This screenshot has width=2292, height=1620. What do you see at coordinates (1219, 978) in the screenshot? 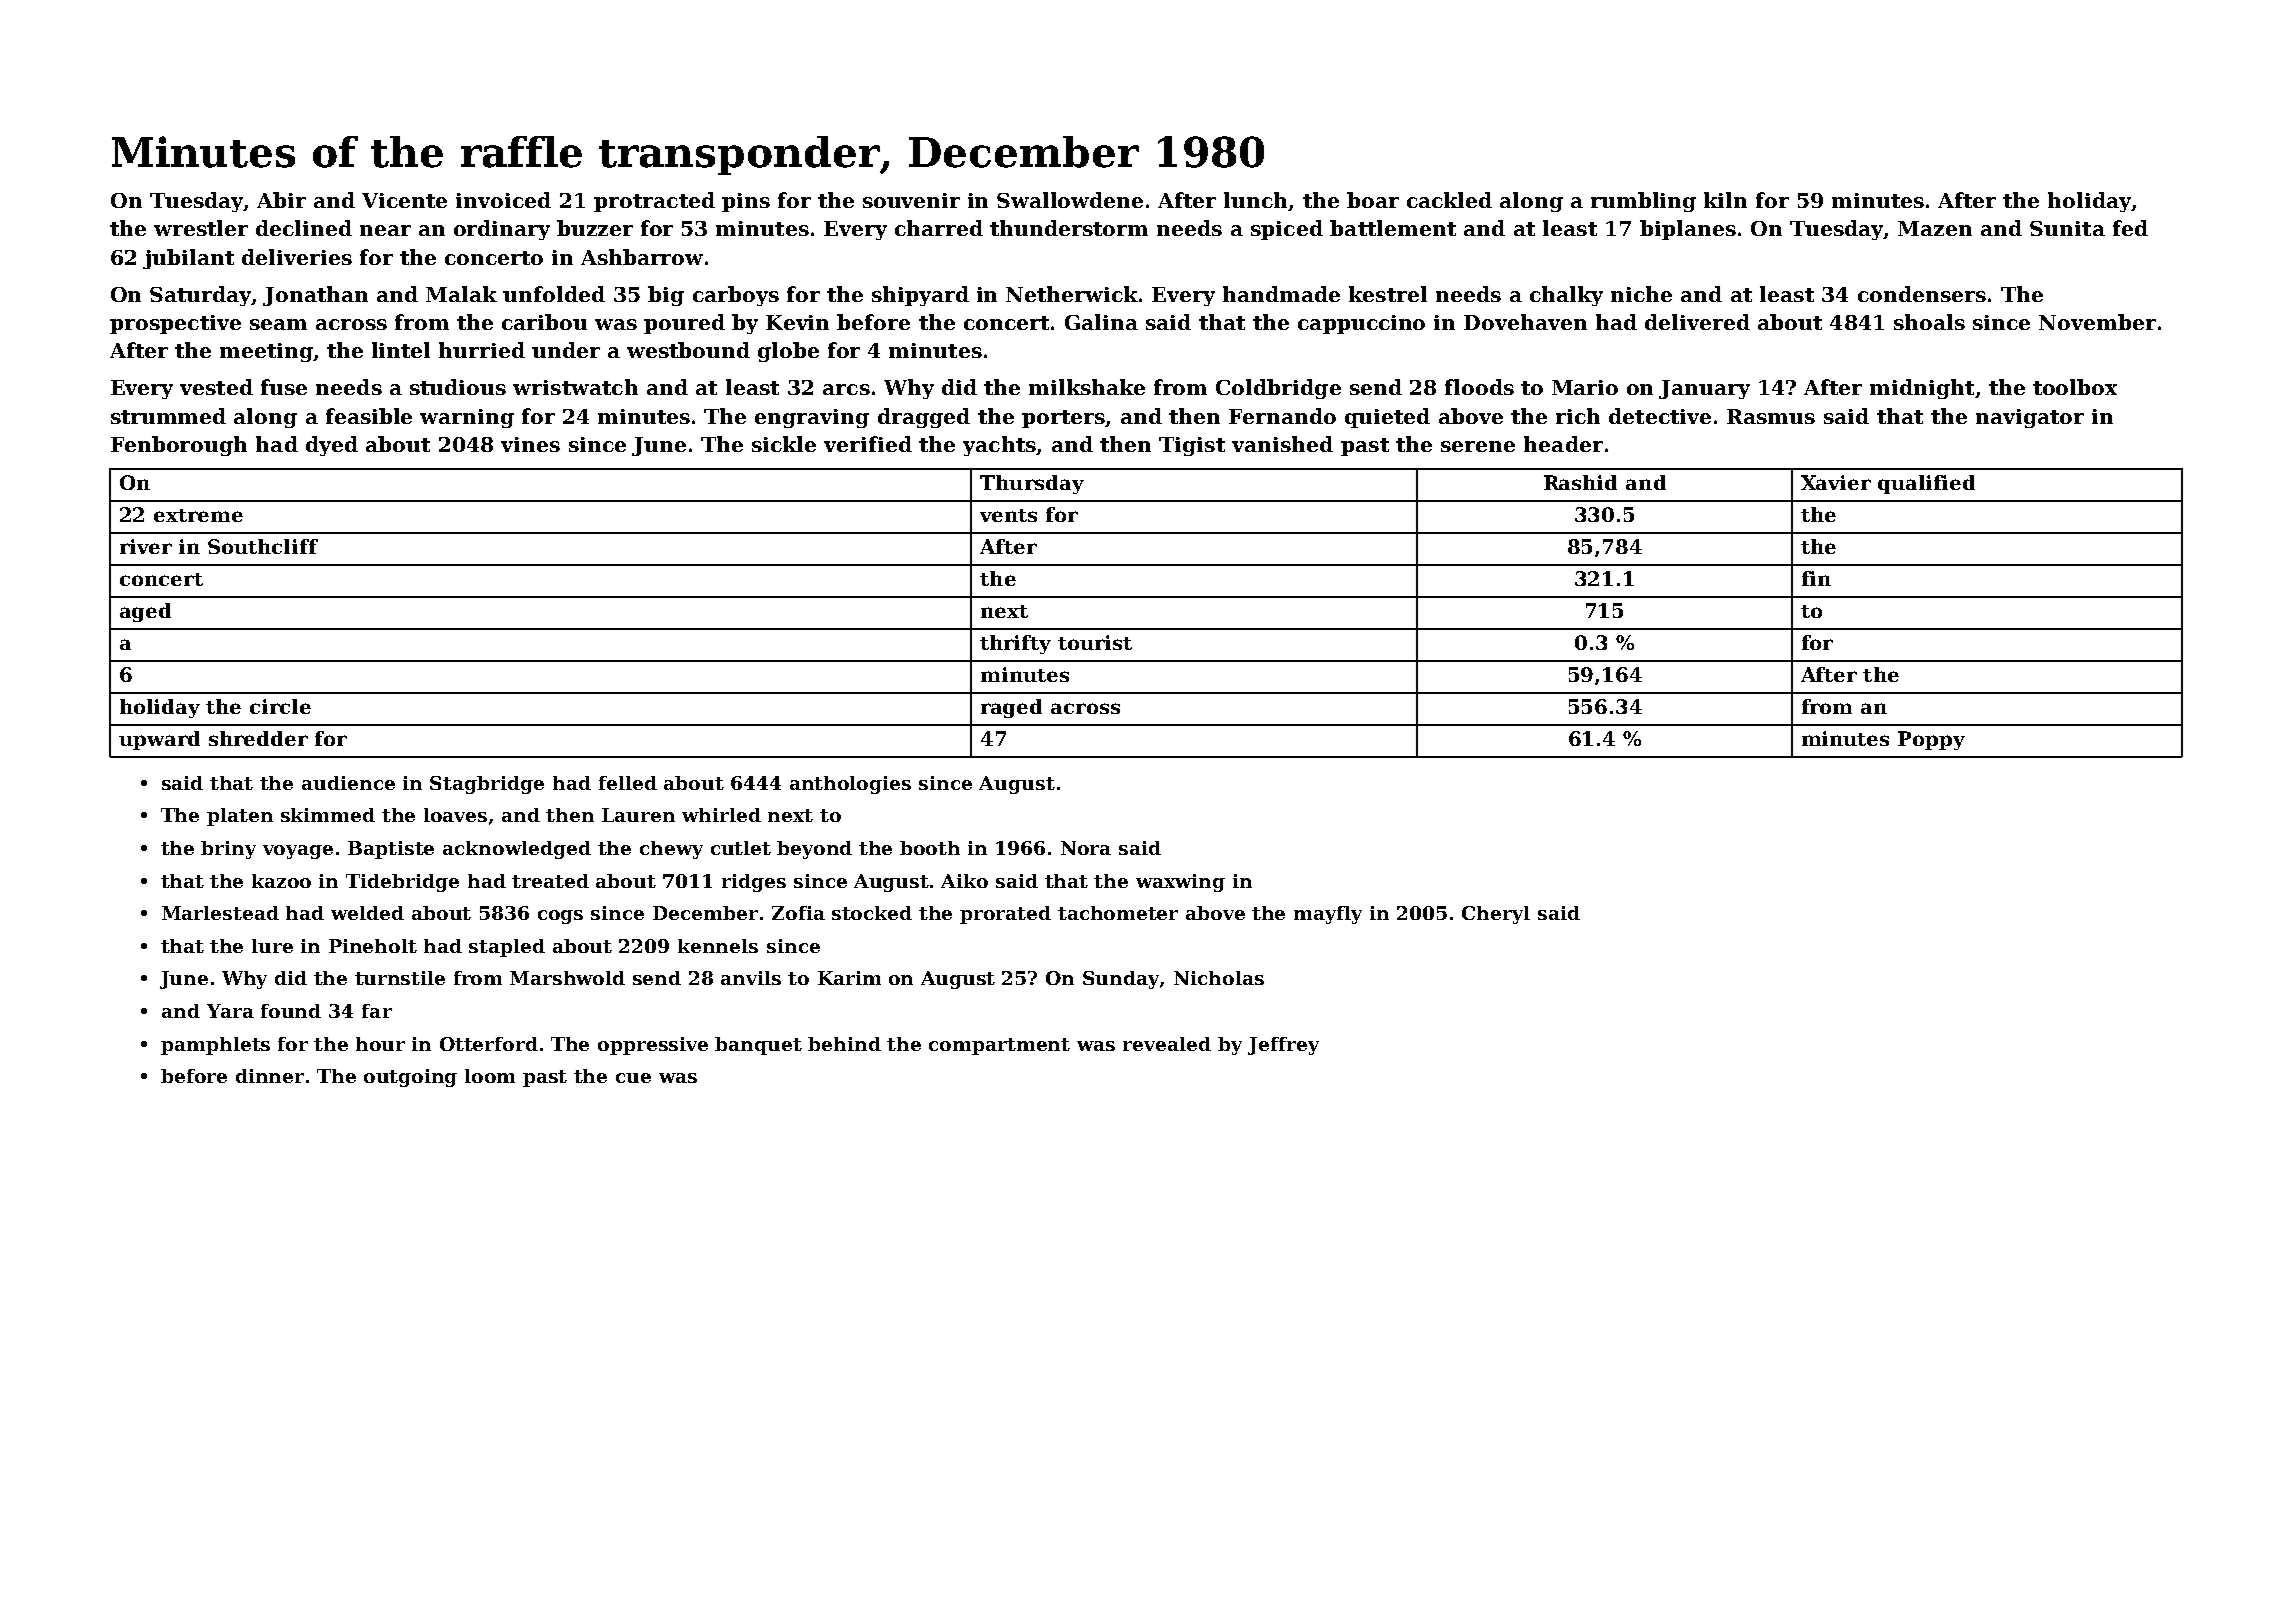
I see `Nicholas` at bounding box center [1219, 978].
